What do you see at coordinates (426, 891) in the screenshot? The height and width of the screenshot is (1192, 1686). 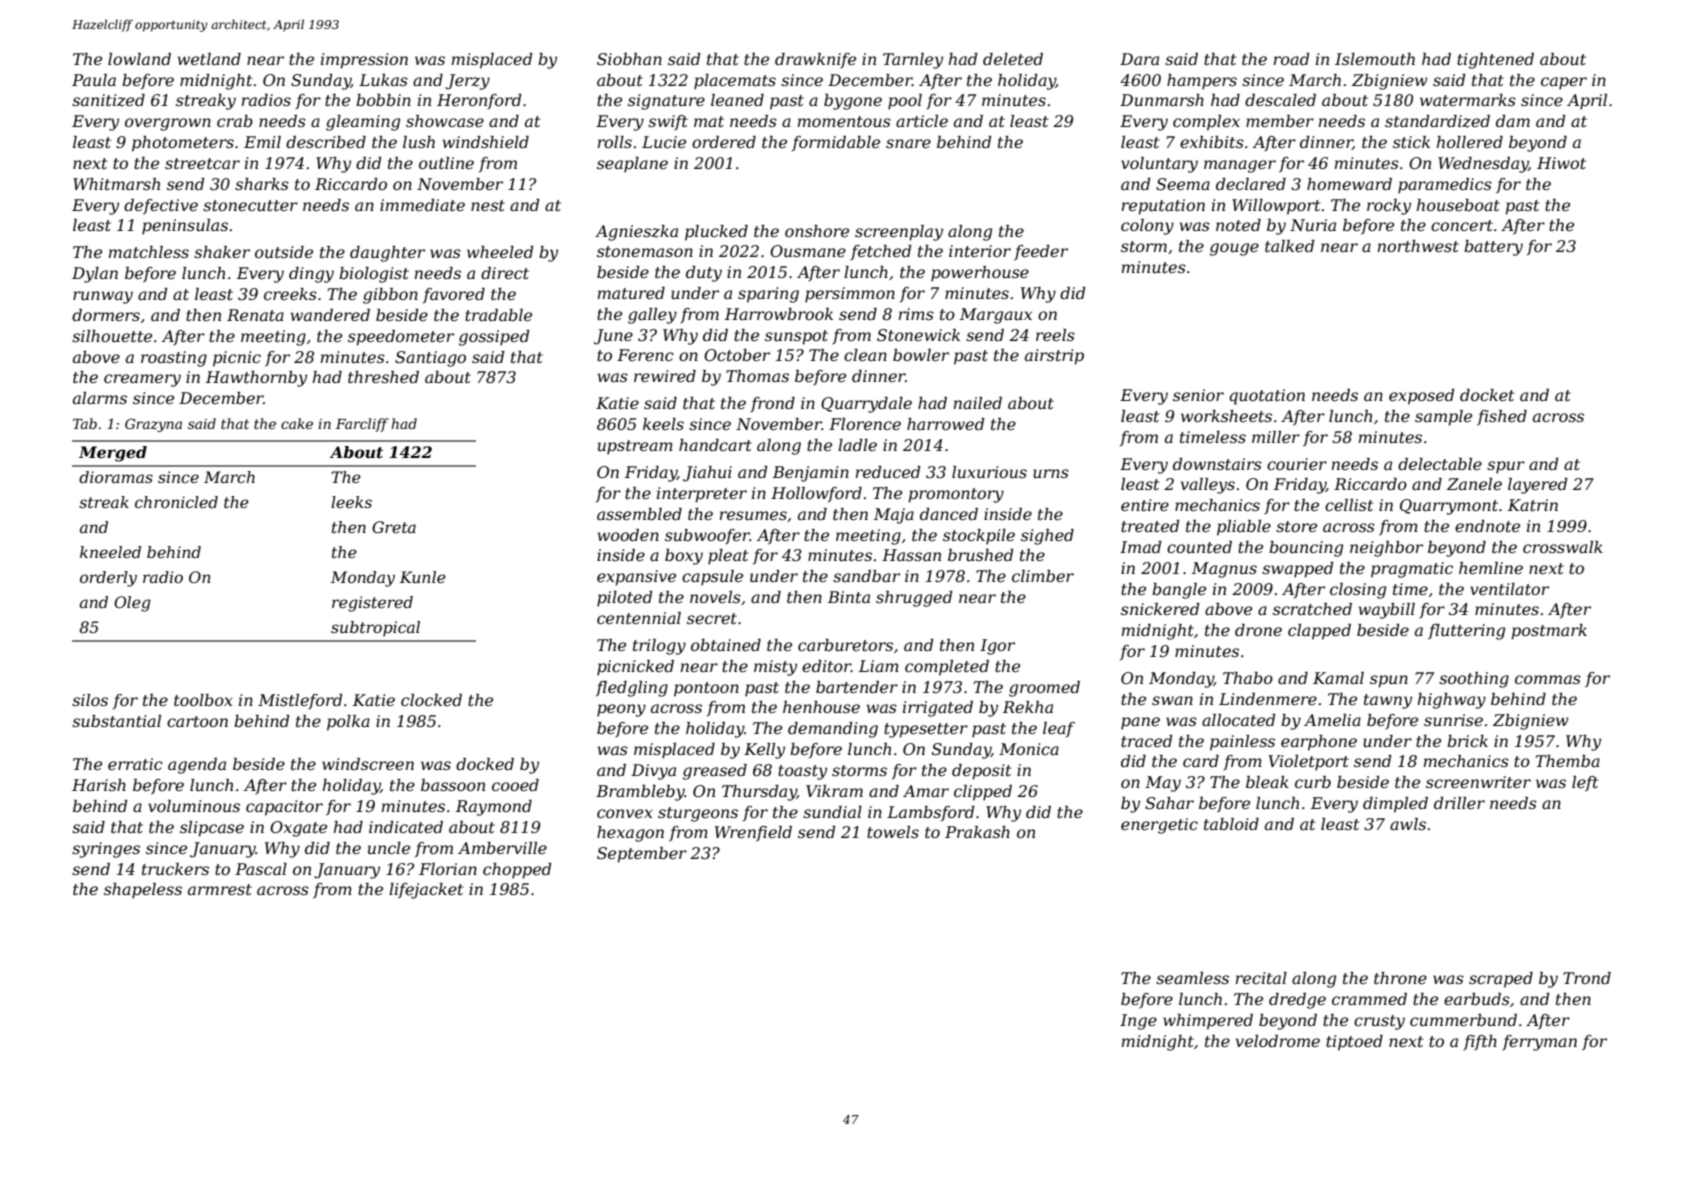 I see `lifejacket` at bounding box center [426, 891].
